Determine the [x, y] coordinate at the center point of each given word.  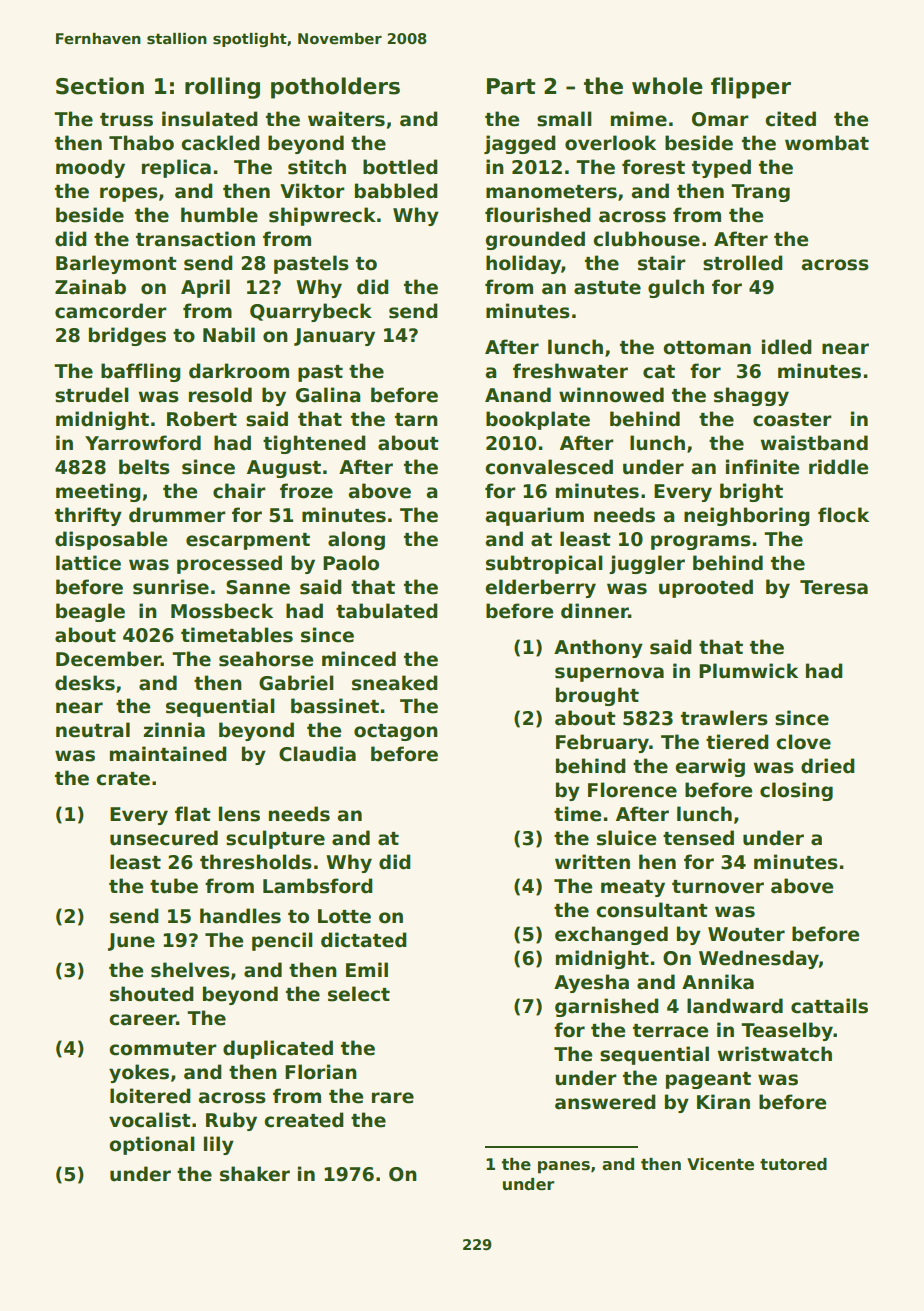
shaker [255, 1174]
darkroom [239, 371]
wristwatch [774, 1054]
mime [639, 119]
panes [564, 1167]
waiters [346, 119]
